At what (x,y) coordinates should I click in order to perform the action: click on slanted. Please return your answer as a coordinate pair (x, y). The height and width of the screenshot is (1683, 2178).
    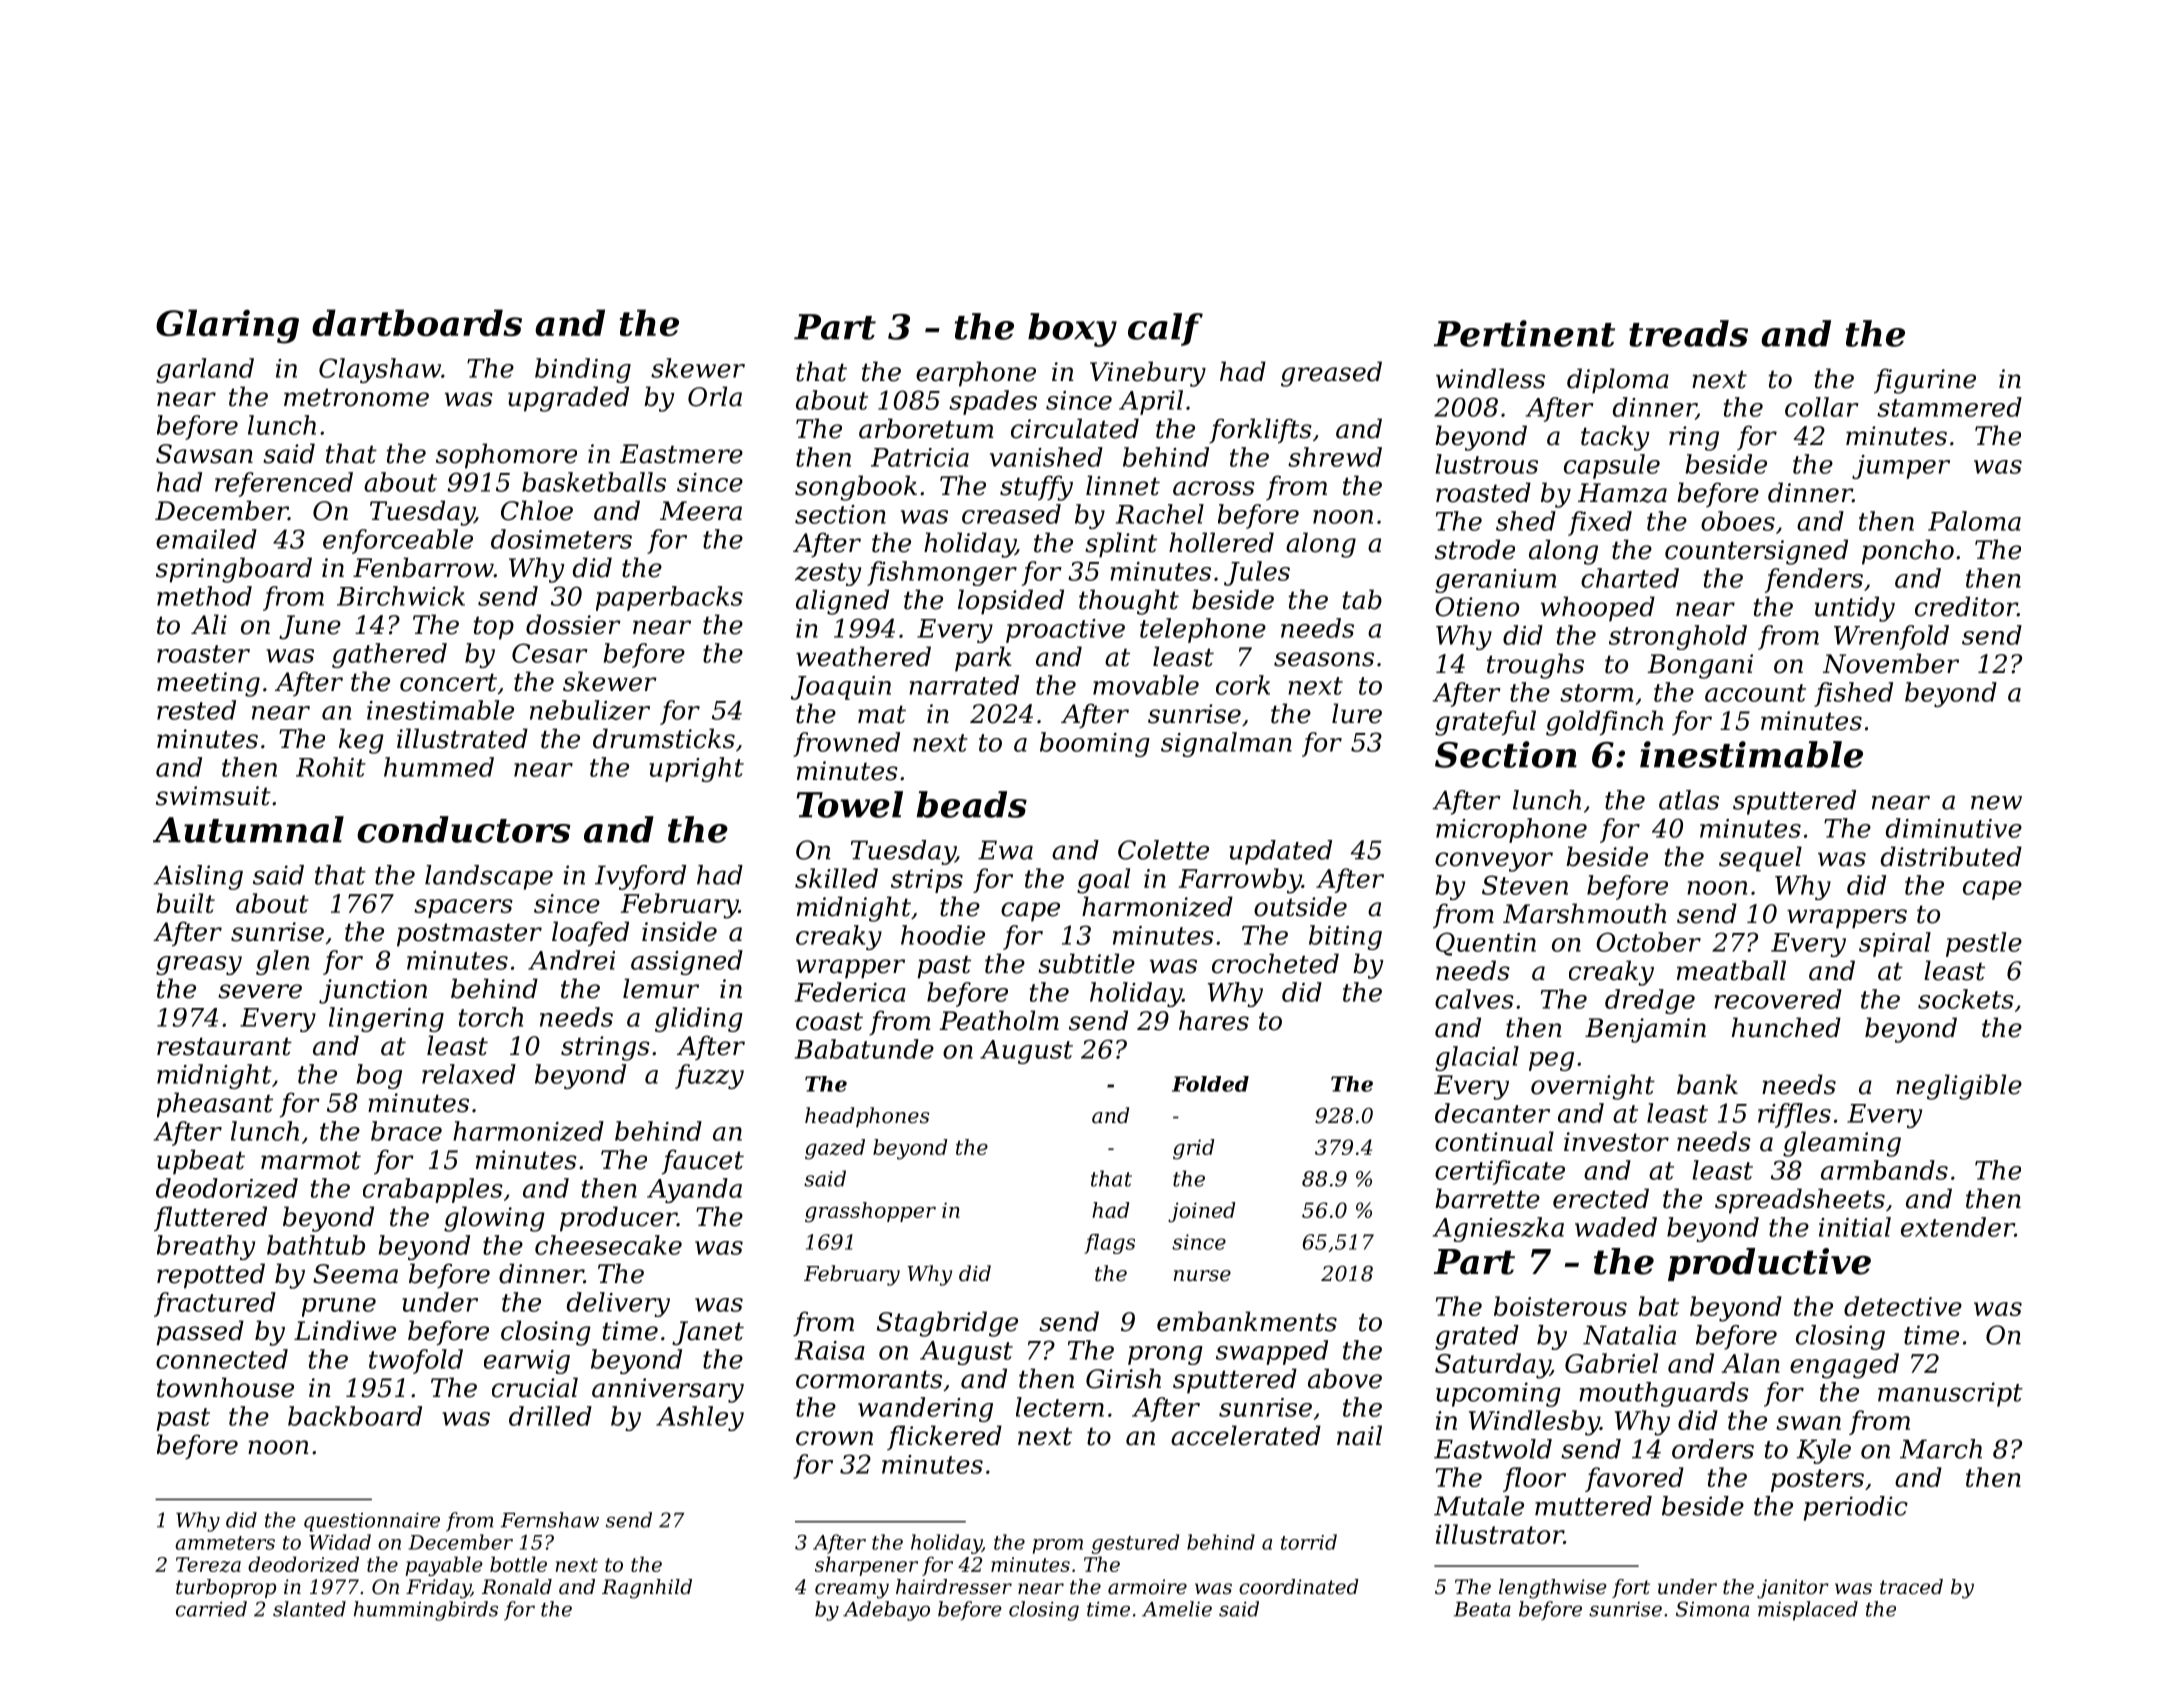
    Looking at the image, I should click on (309, 1609).
